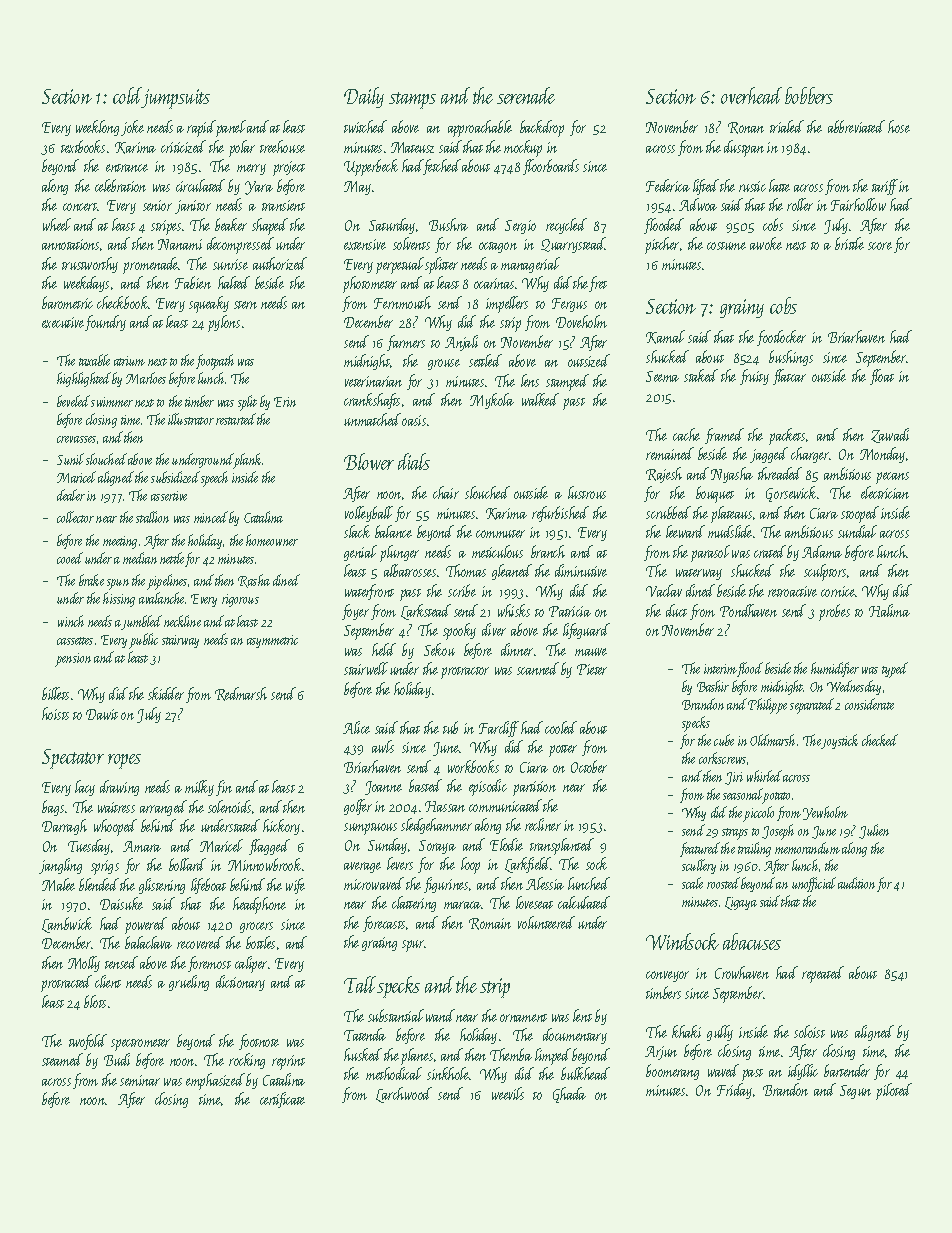 The image size is (952, 1233). Describe the element at coordinates (598, 284) in the screenshot. I see `fret` at that location.
